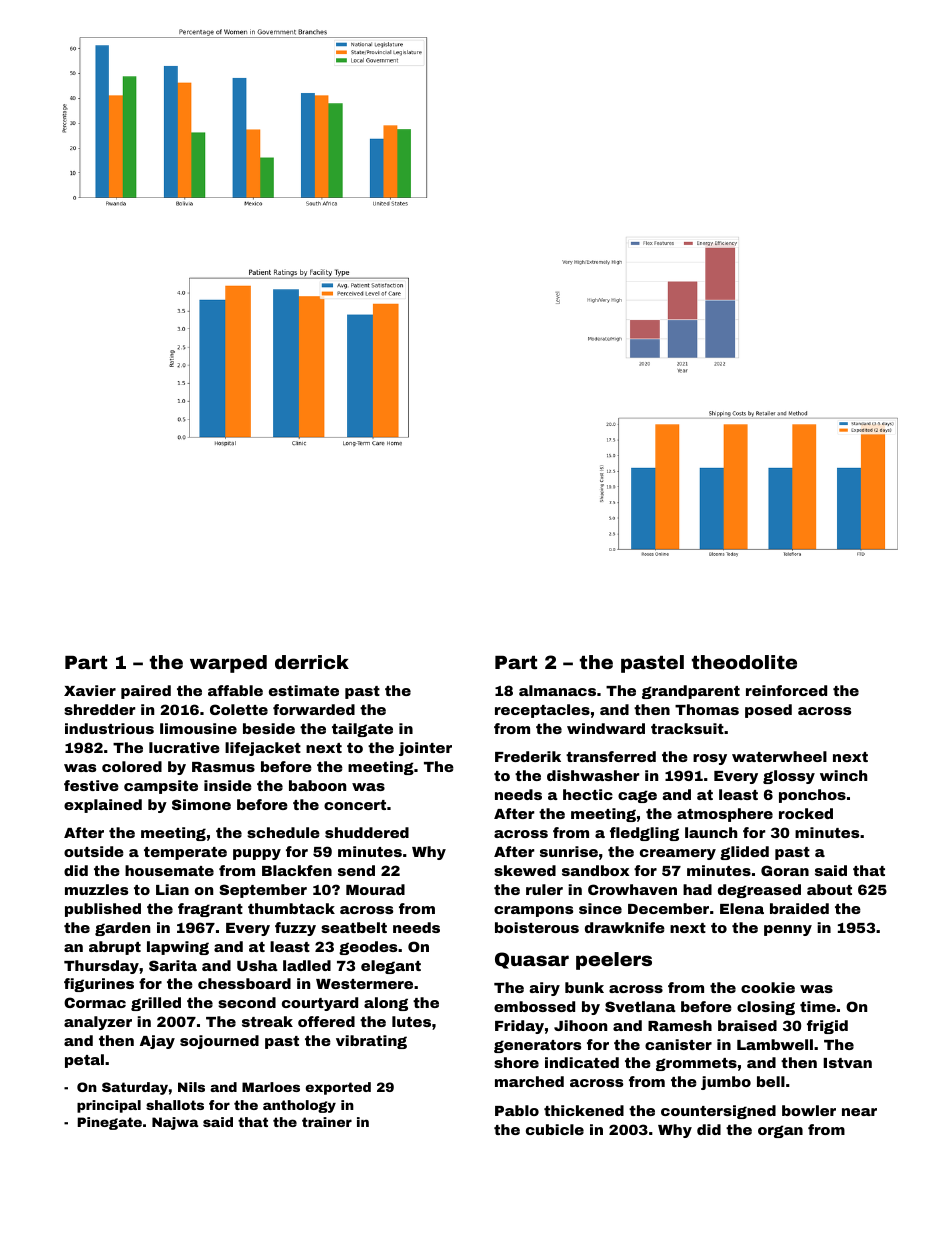  What do you see at coordinates (555, 1129) in the screenshot?
I see `cubicle` at bounding box center [555, 1129].
